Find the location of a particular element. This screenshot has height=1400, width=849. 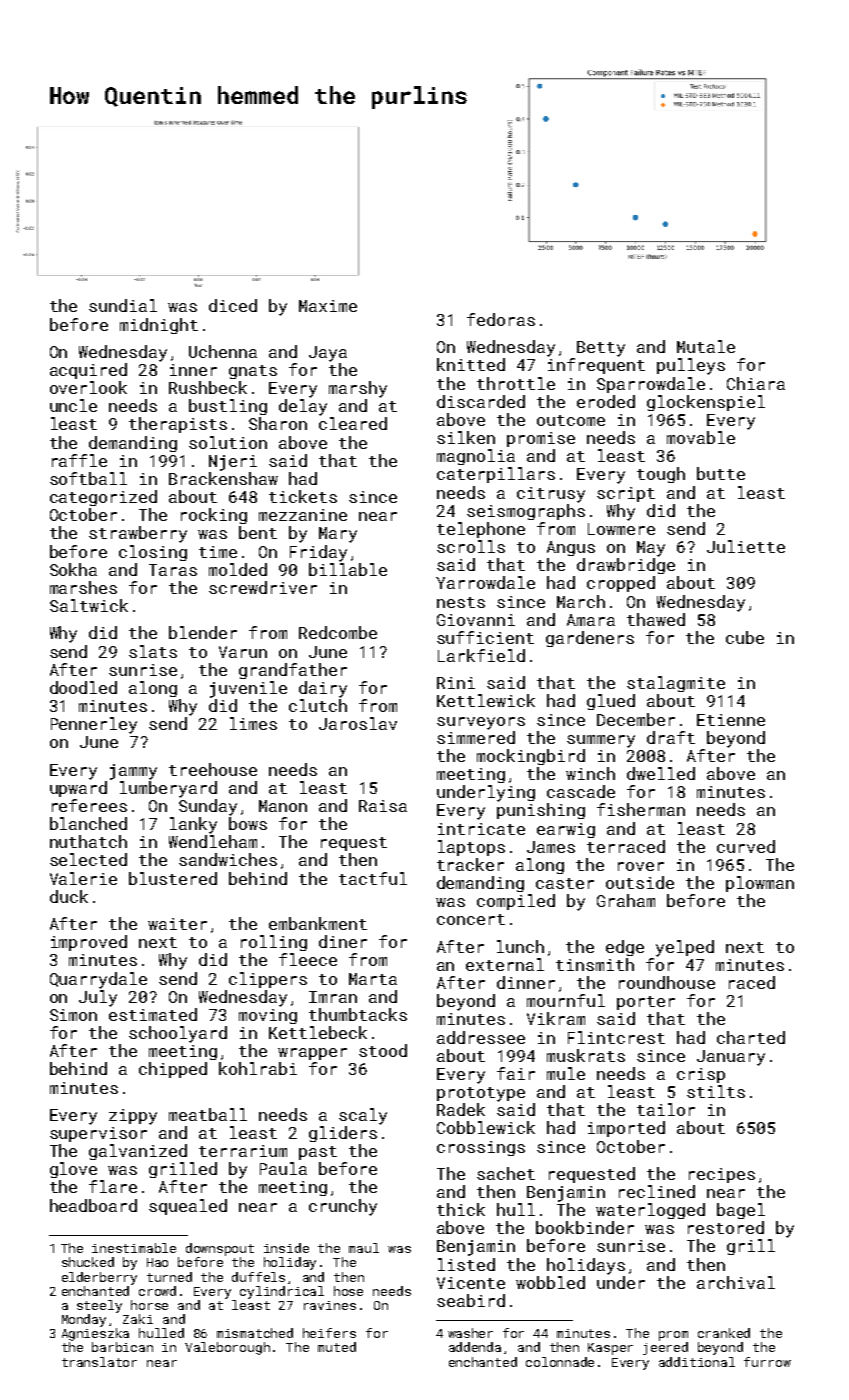

Mutale is located at coordinates (706, 346).
